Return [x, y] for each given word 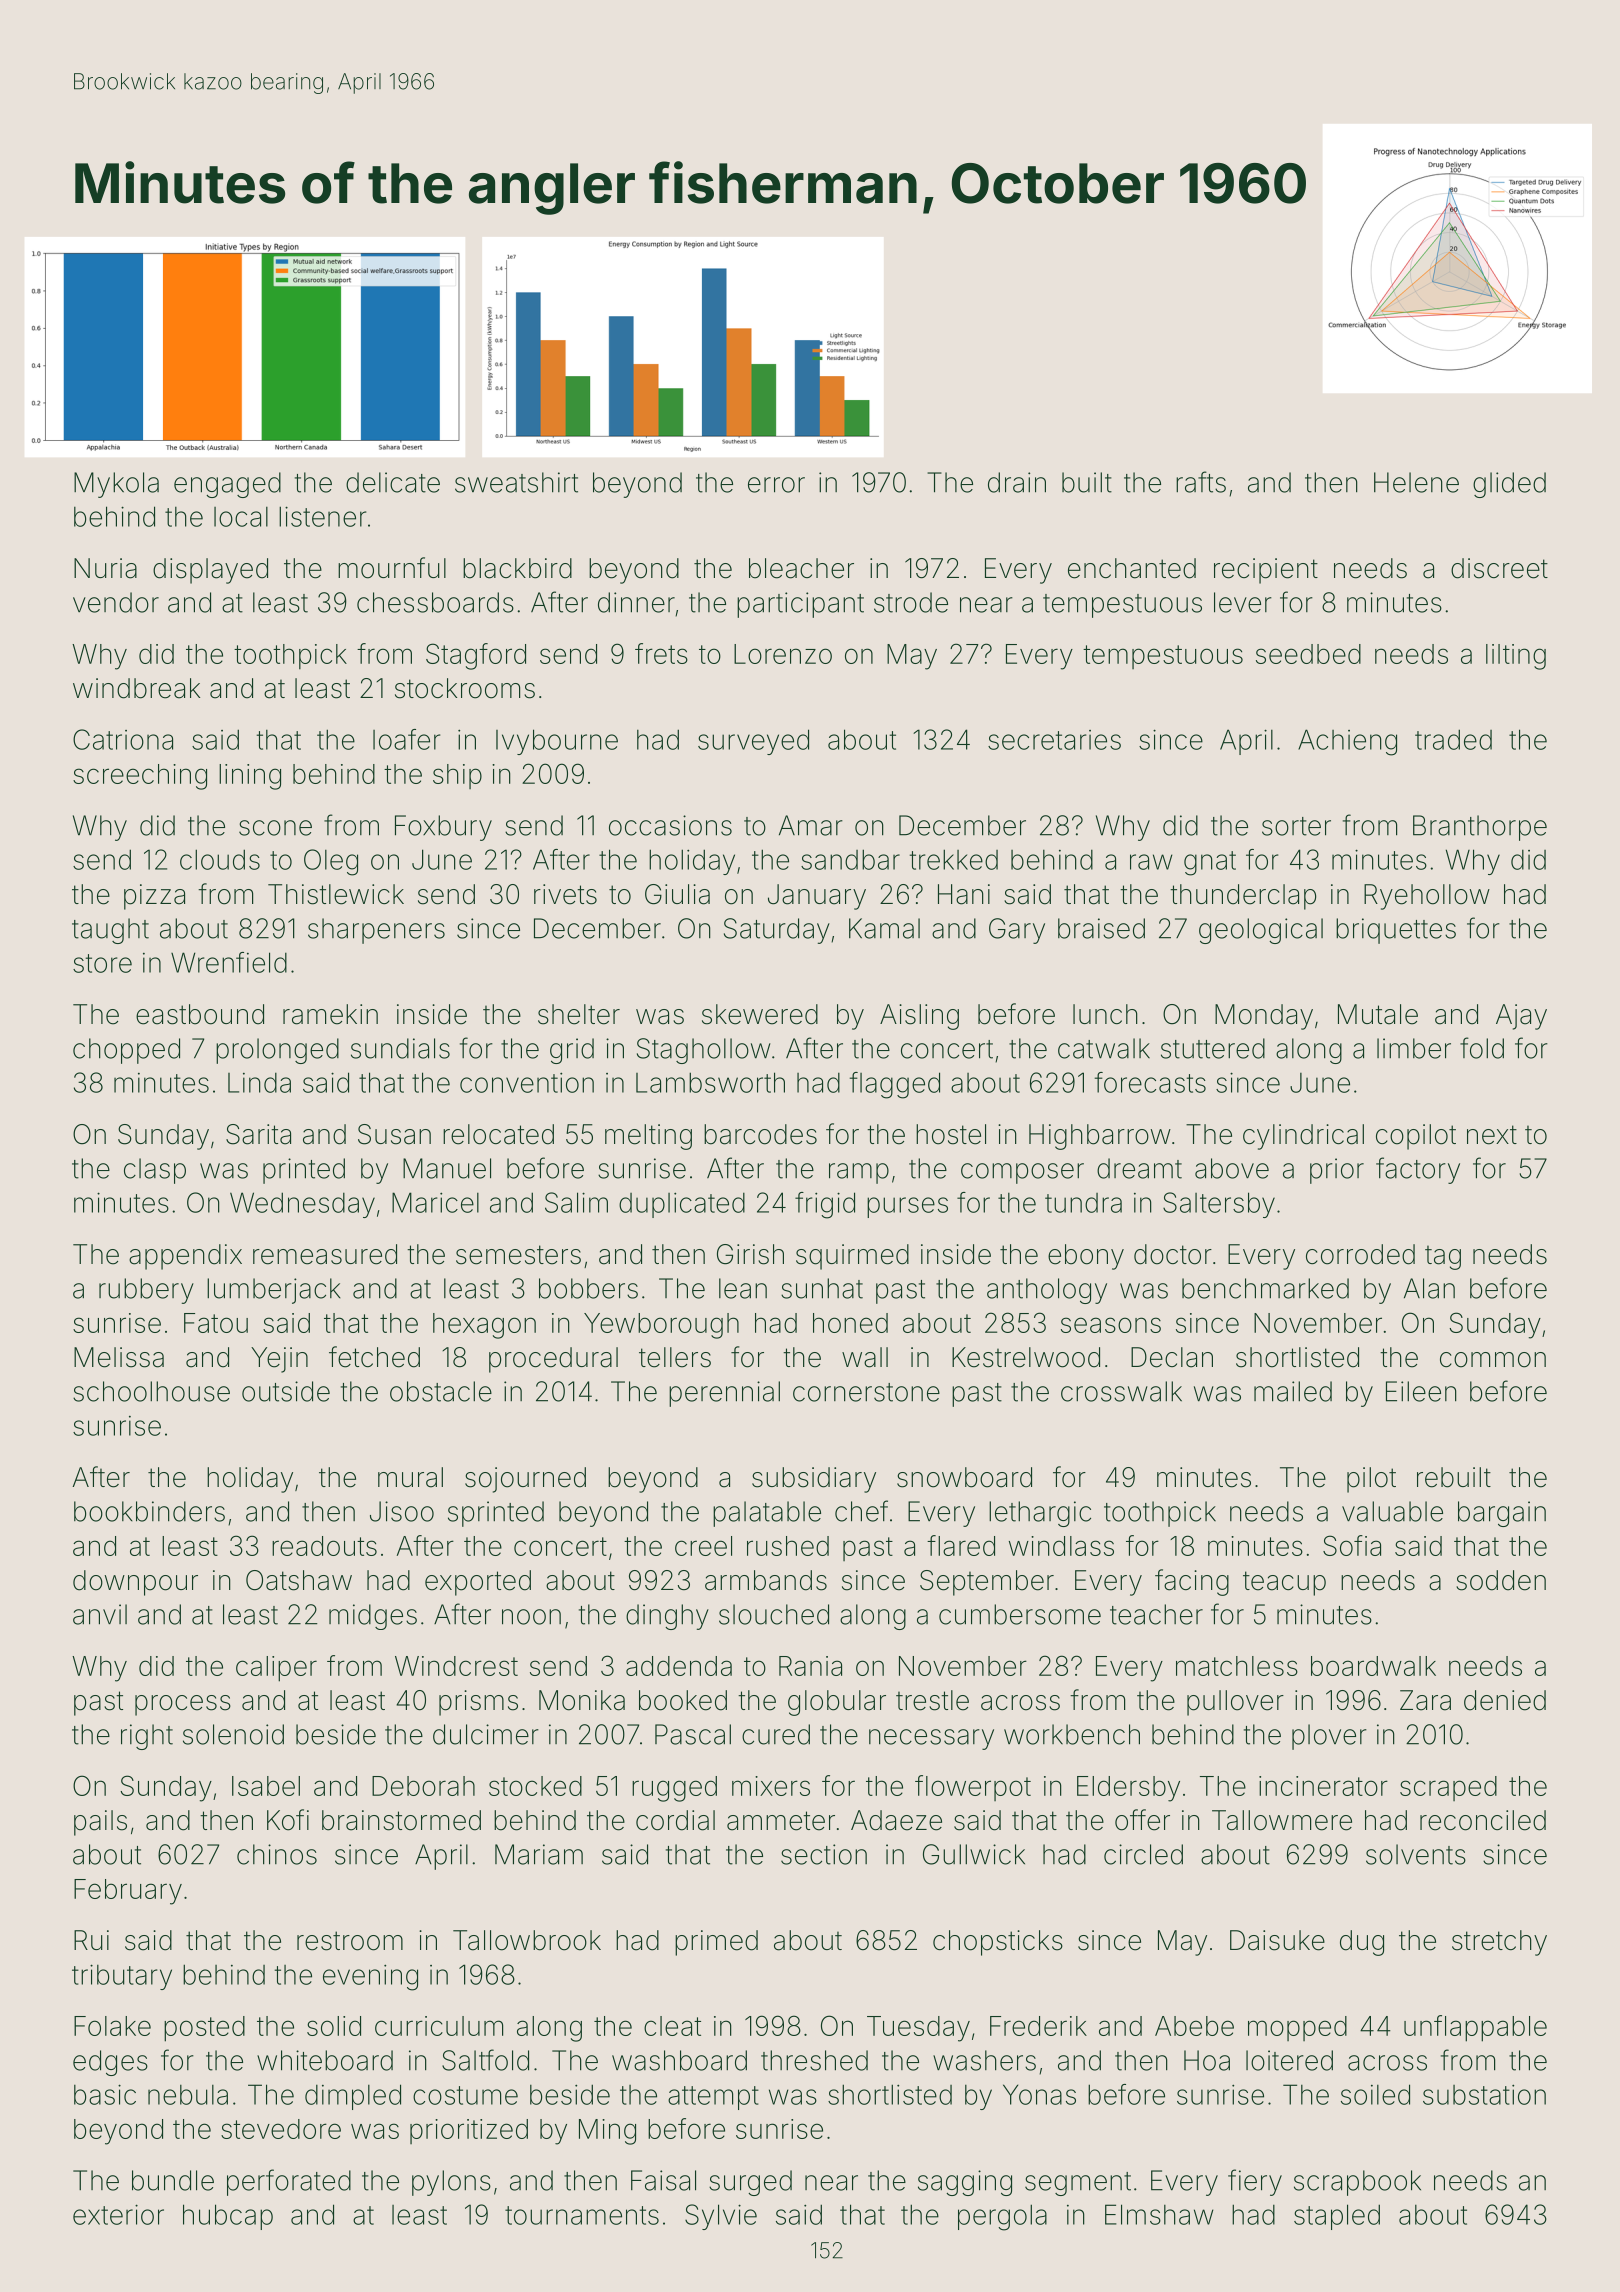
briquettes [1396, 931]
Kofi [288, 1820]
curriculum [439, 2026]
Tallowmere [1282, 1820]
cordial [675, 1820]
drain [1017, 482]
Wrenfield [229, 962]
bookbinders [149, 1511]
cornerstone [866, 1392]
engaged [227, 485]
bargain [1502, 1514]
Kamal [884, 928]
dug [1362, 1943]
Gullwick [974, 1854]
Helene [1416, 482]
